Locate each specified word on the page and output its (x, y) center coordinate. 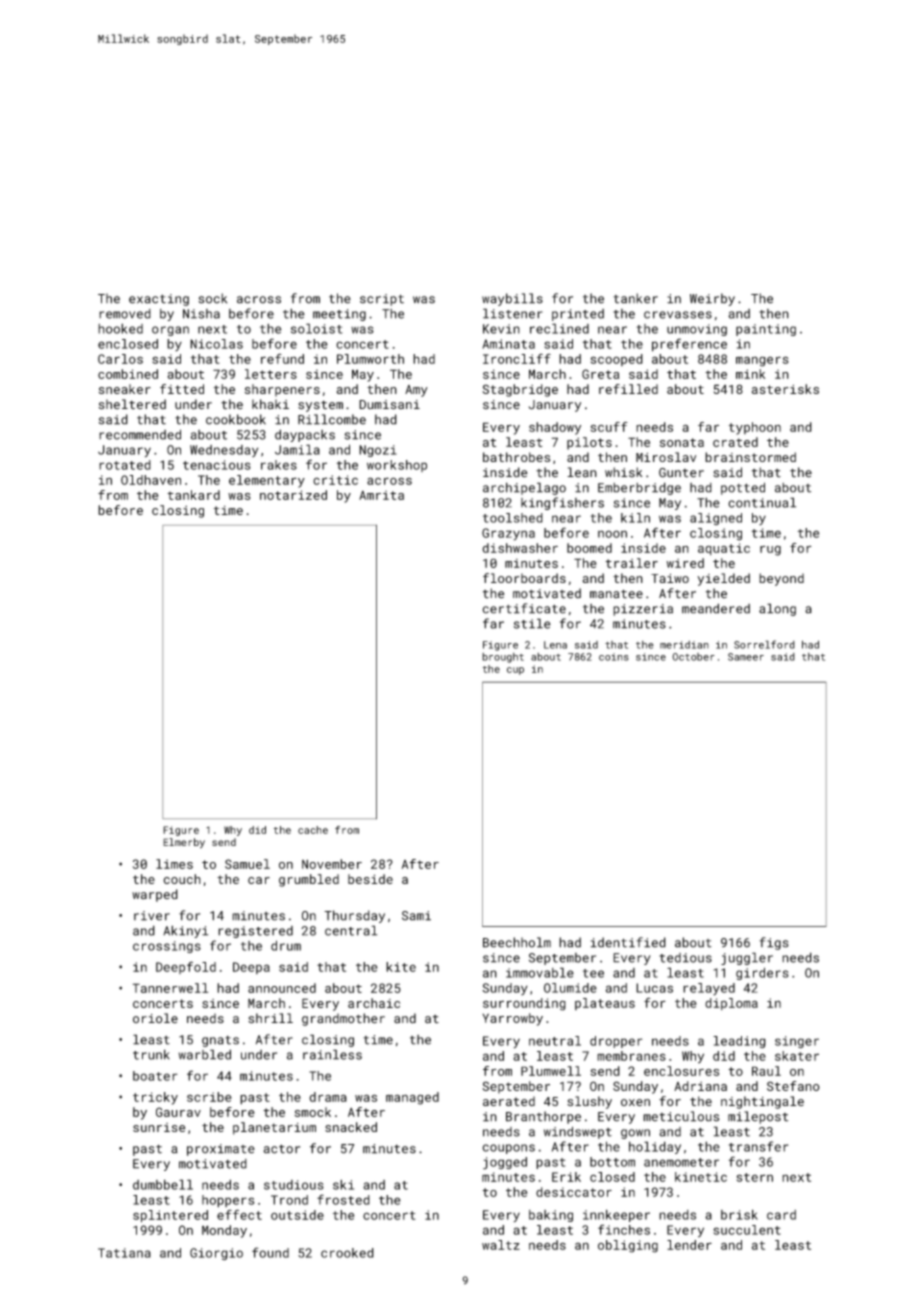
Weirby (712, 299)
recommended (140, 434)
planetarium (274, 1128)
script (382, 300)
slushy (589, 1102)
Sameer (746, 657)
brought (503, 658)
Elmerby (184, 843)
